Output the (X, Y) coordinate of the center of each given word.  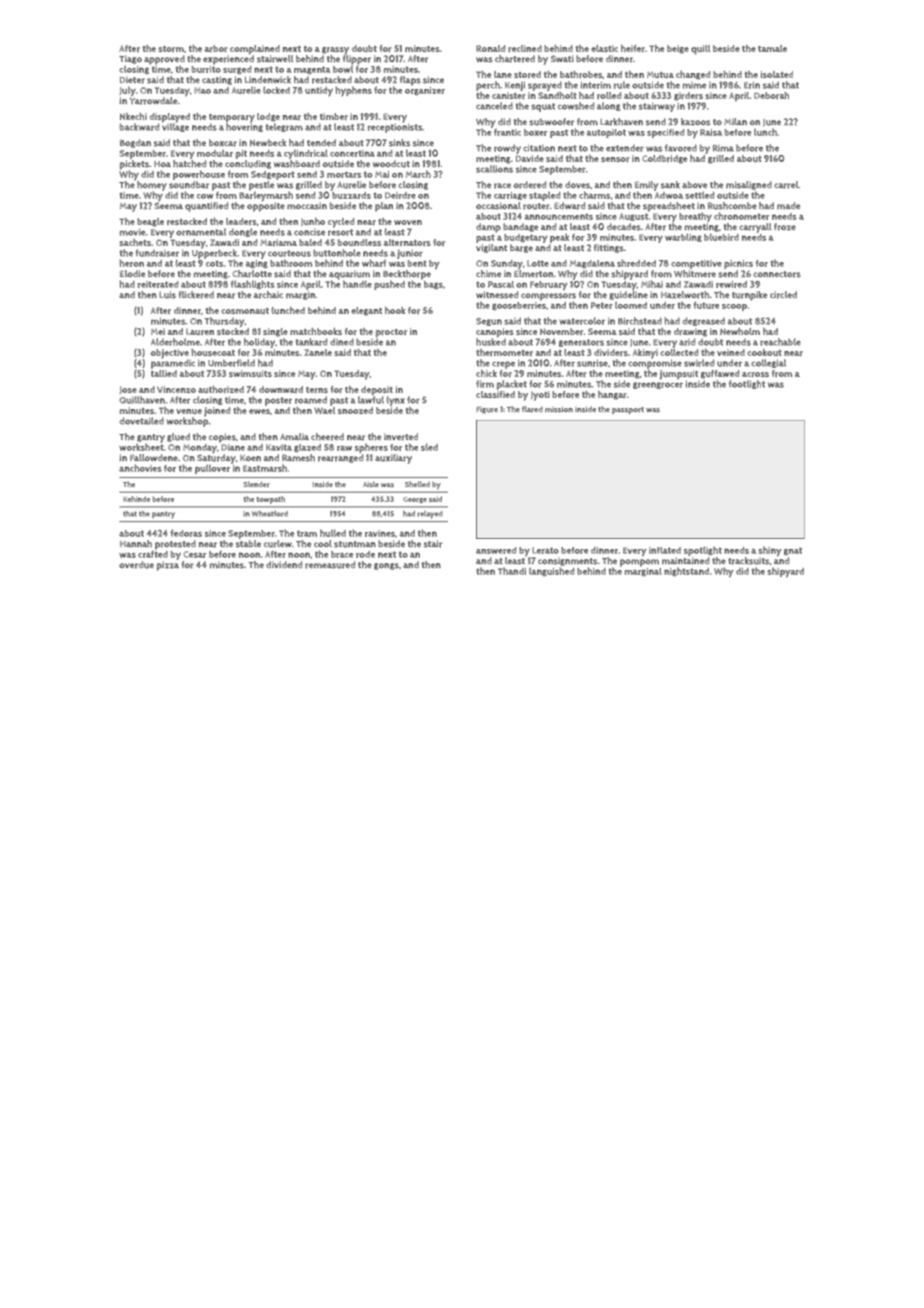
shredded (636, 263)
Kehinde (136, 499)
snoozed (355, 410)
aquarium (349, 275)
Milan (735, 121)
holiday (259, 343)
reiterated (158, 284)
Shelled (417, 484)
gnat (793, 551)
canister (509, 95)
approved (164, 60)
